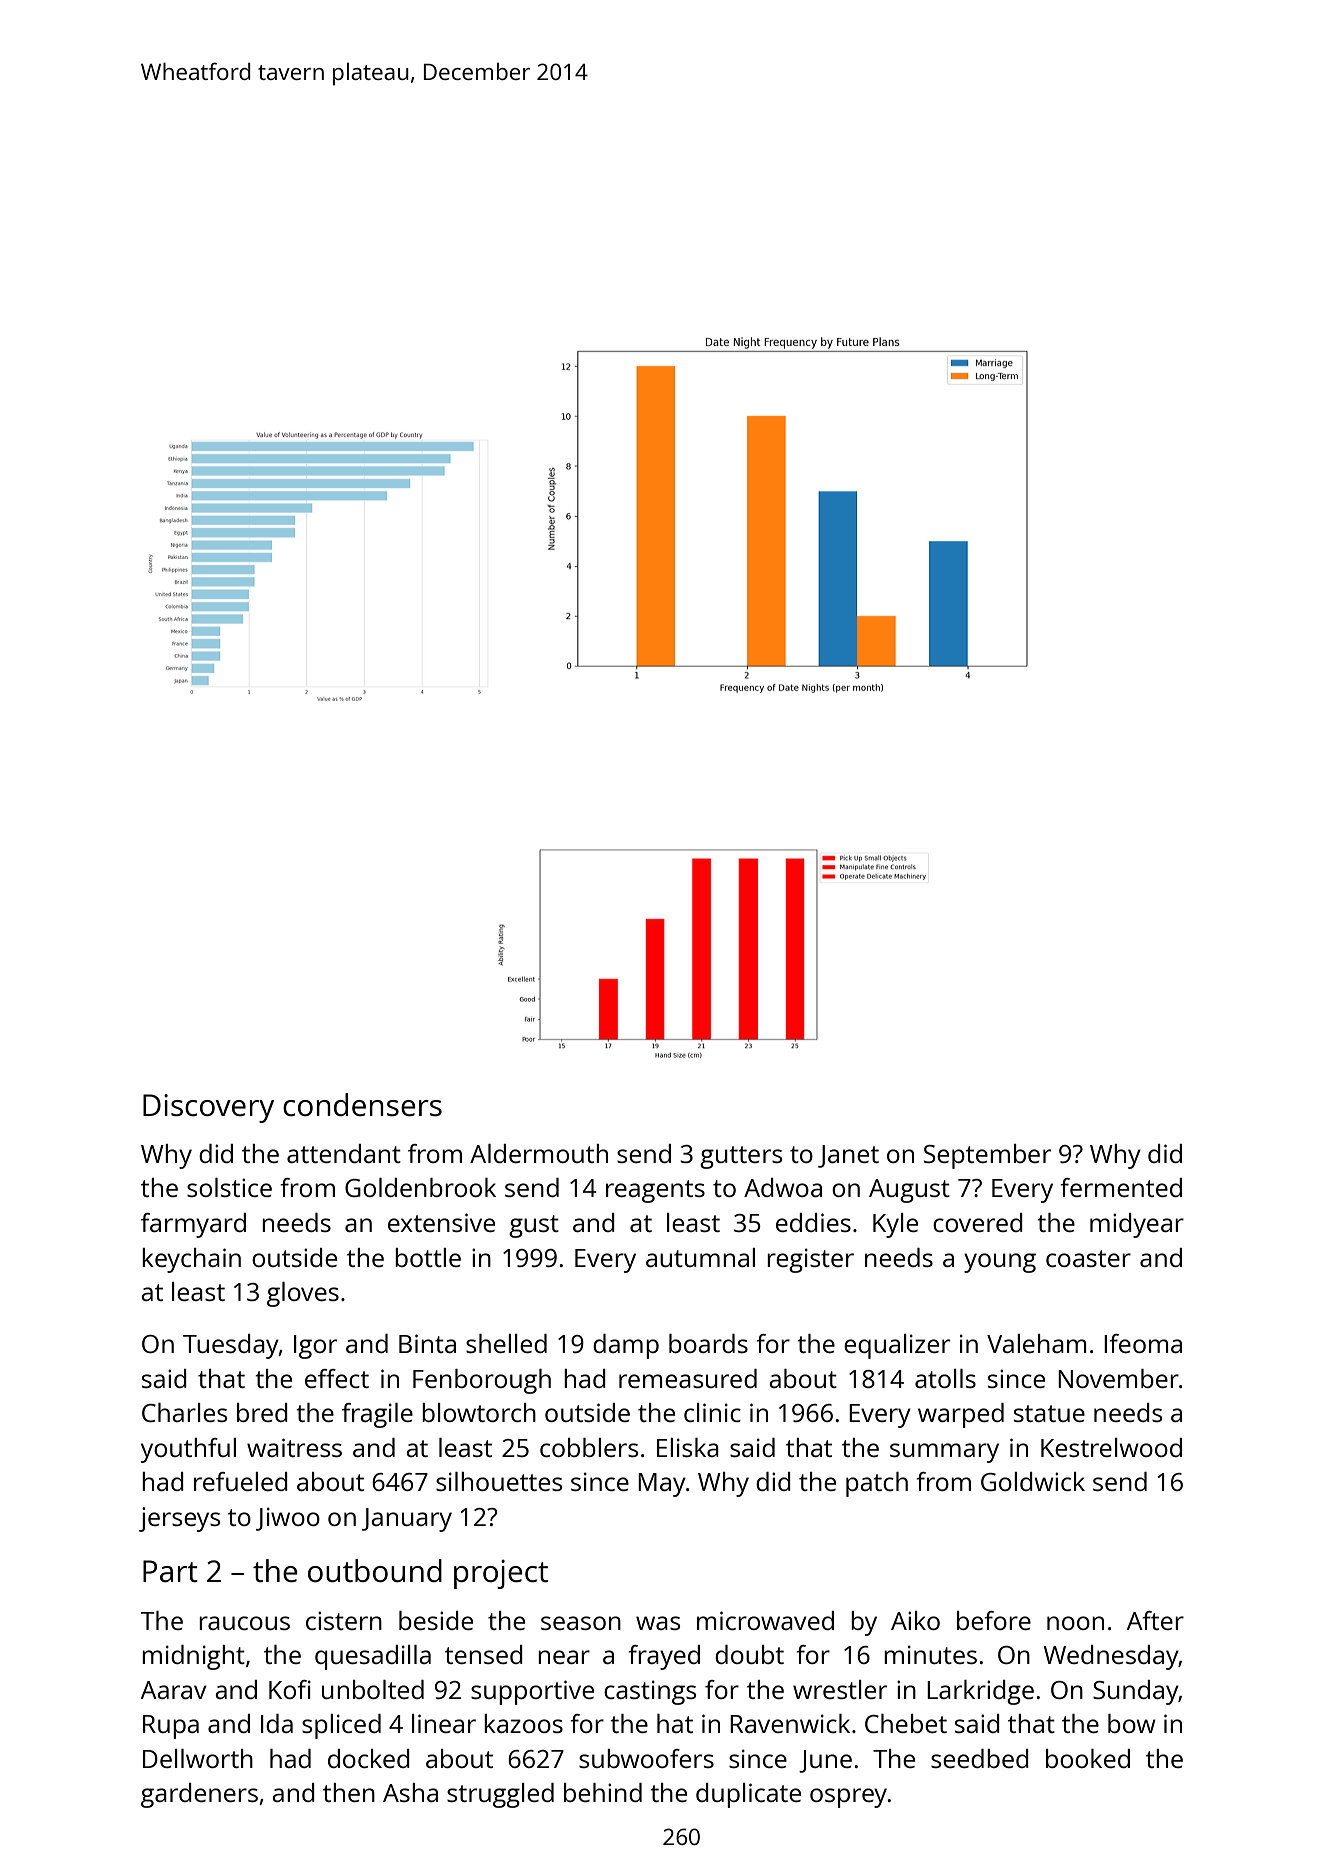  I want to click on bred, so click(262, 1412).
